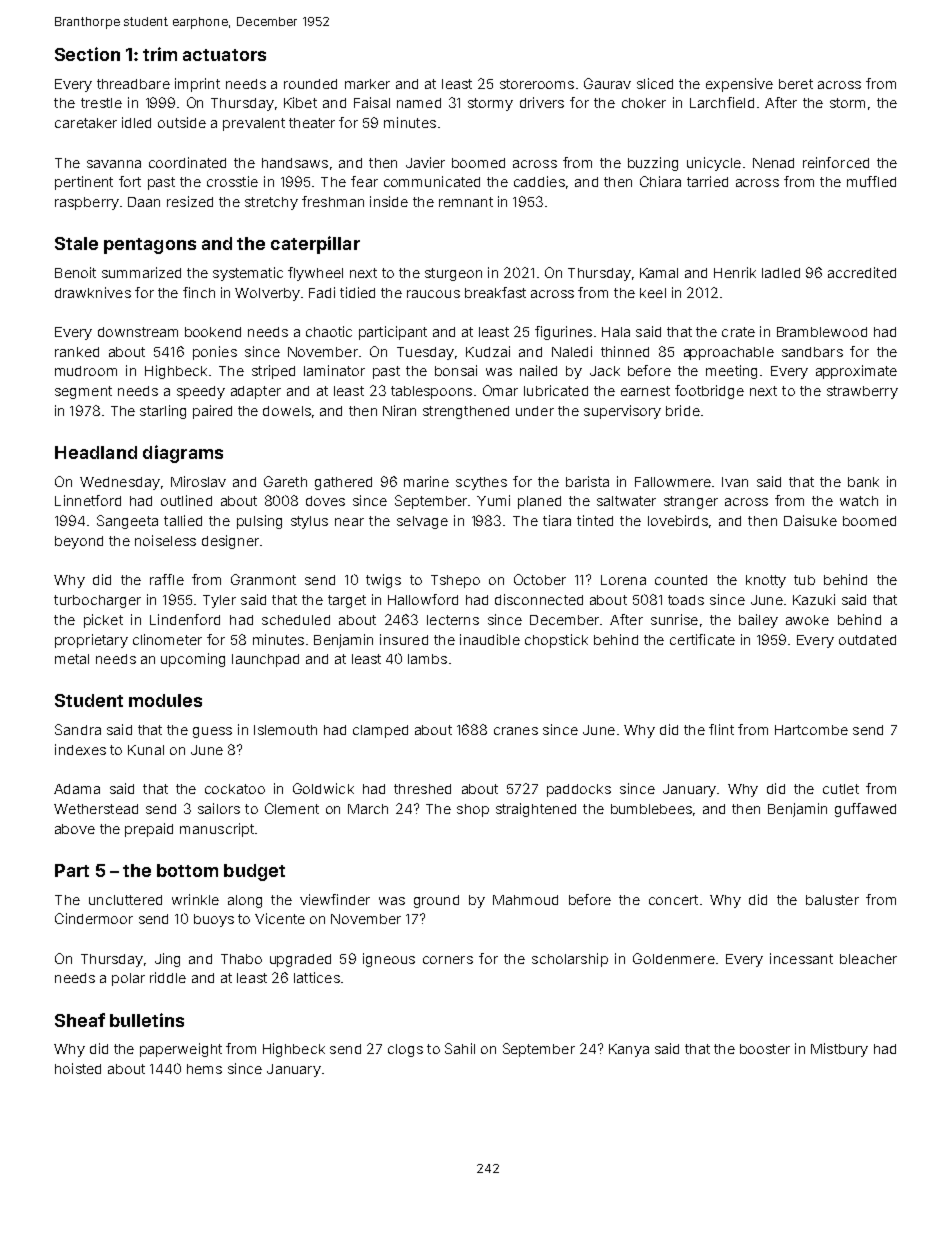 This screenshot has width=952, height=1233. I want to click on lubricated, so click(556, 390).
